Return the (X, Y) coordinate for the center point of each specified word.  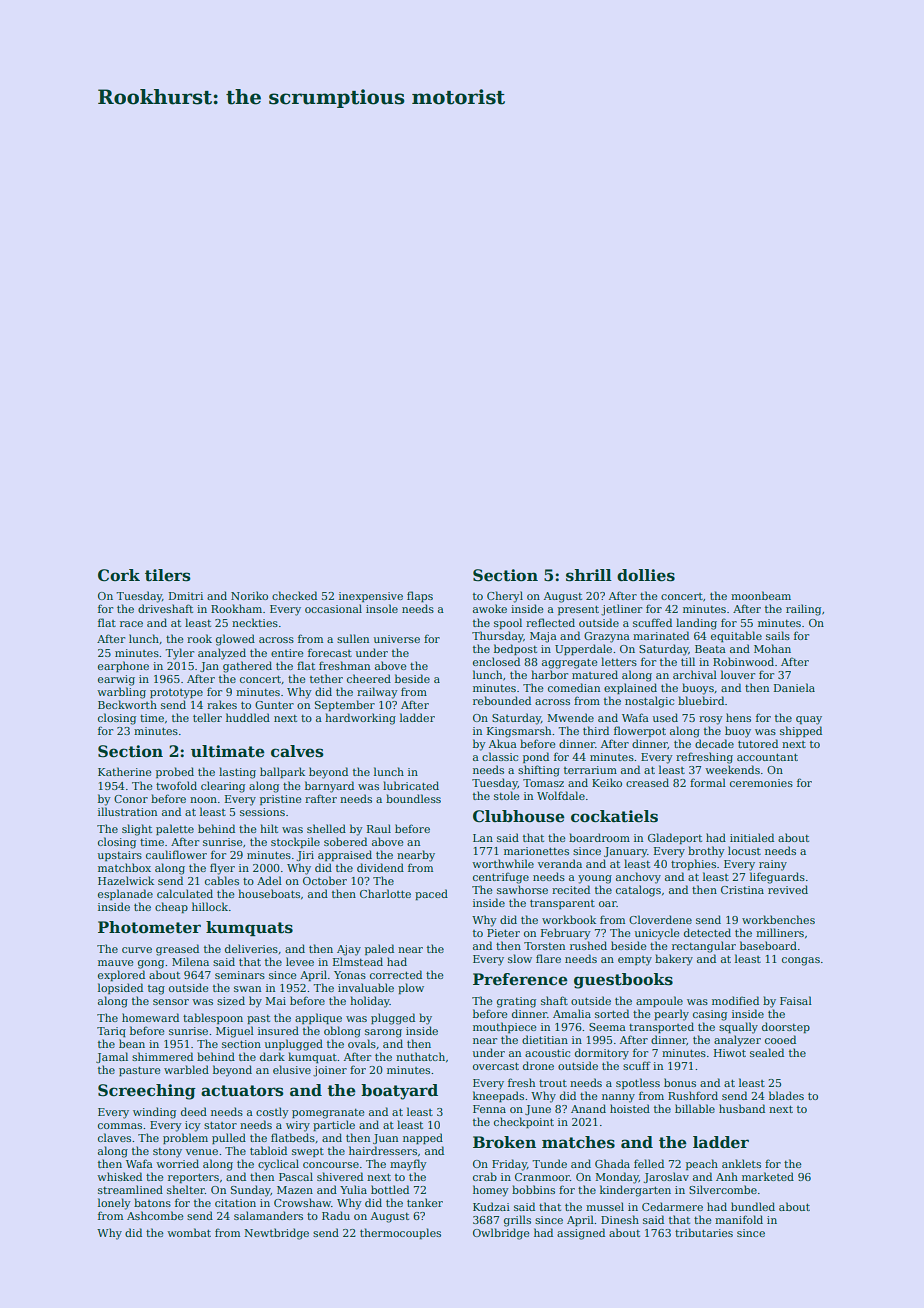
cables (222, 880)
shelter (186, 1189)
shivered (340, 1176)
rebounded (502, 700)
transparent (562, 904)
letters (619, 661)
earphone (123, 666)
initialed (752, 837)
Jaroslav (666, 1177)
